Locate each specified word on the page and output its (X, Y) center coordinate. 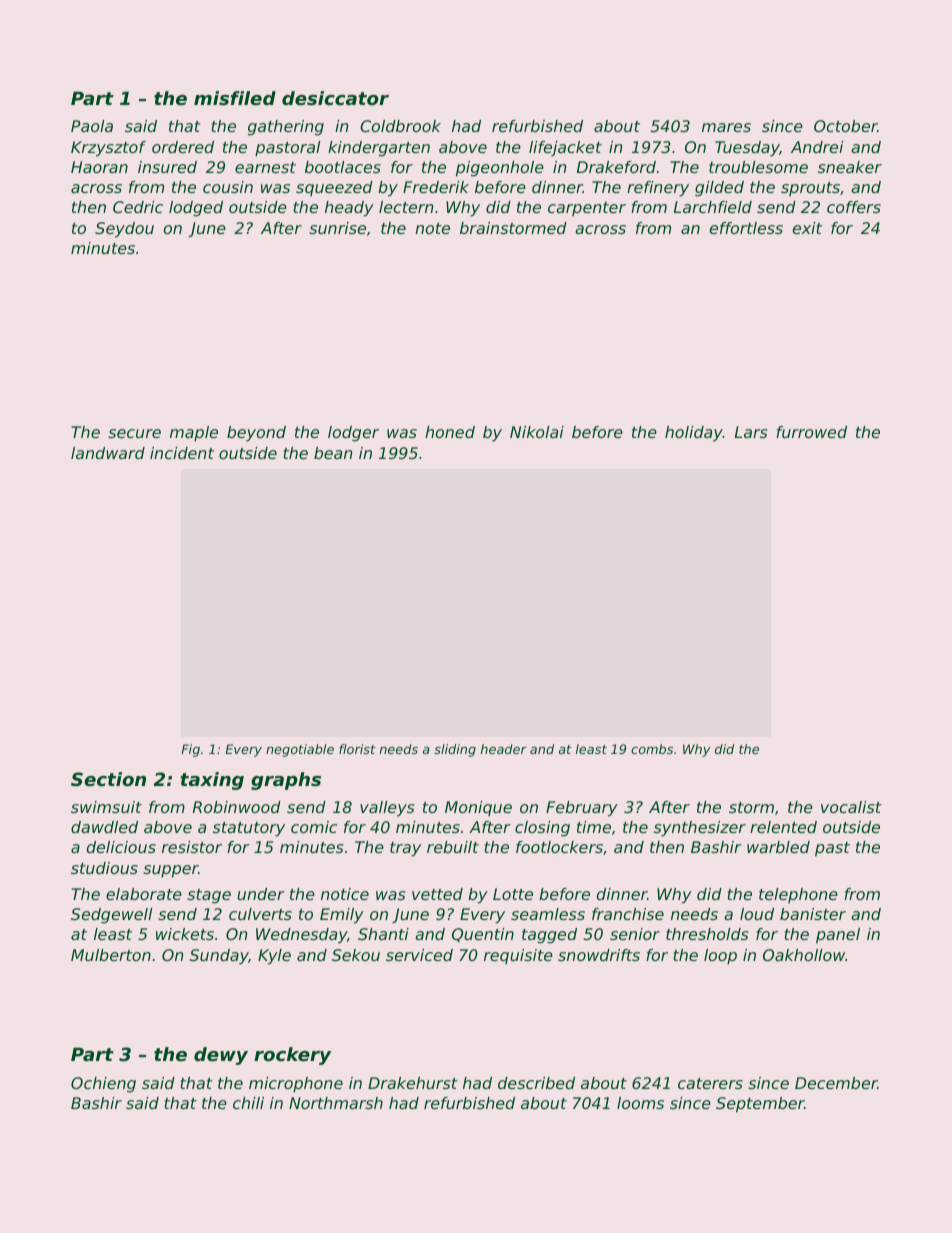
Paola (92, 126)
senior (635, 934)
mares (726, 127)
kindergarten (379, 149)
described (536, 1083)
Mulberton (111, 955)
